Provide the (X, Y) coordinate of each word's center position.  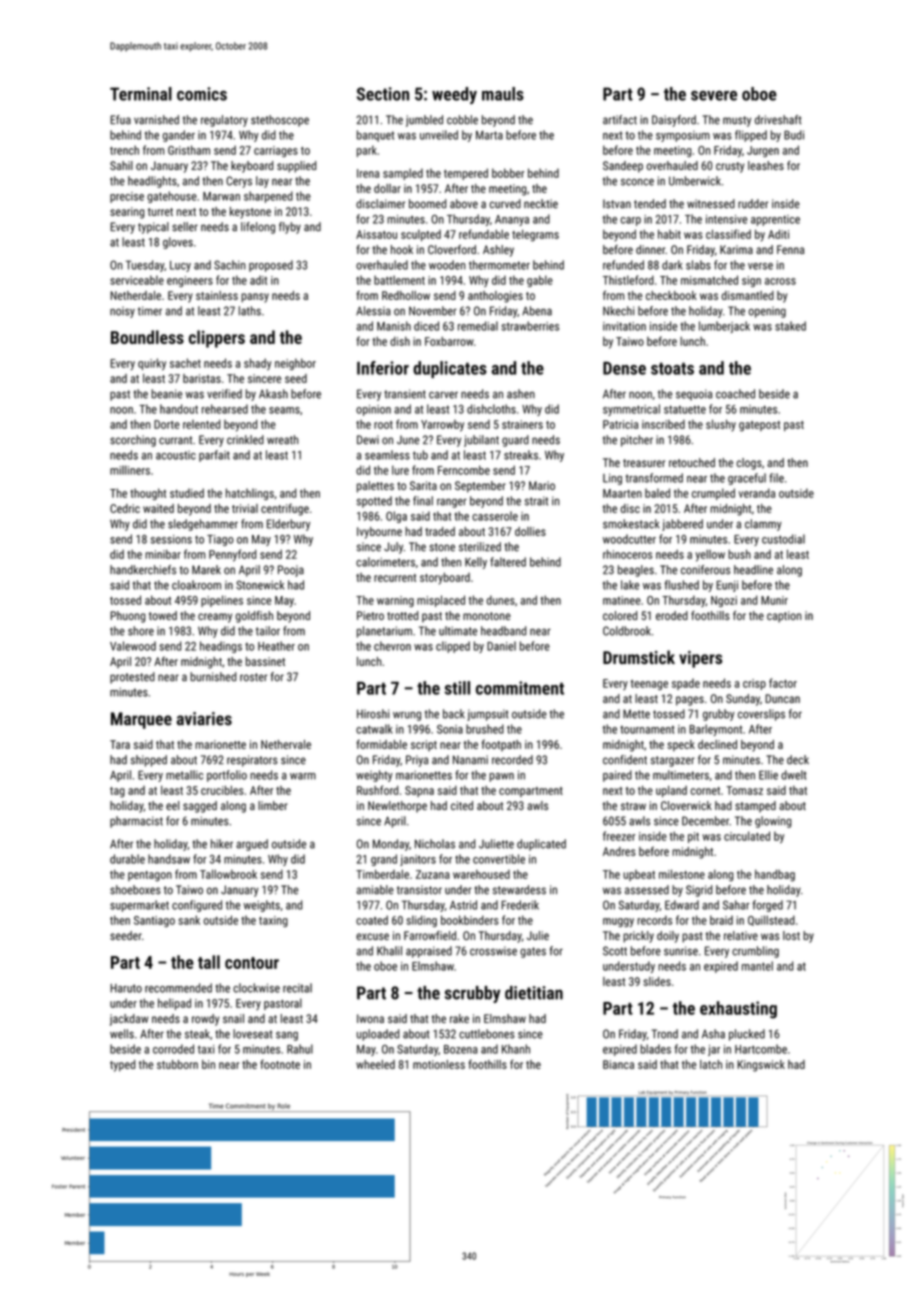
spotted (374, 502)
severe (714, 96)
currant (175, 440)
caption (784, 617)
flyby (290, 228)
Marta (489, 135)
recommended (178, 988)
